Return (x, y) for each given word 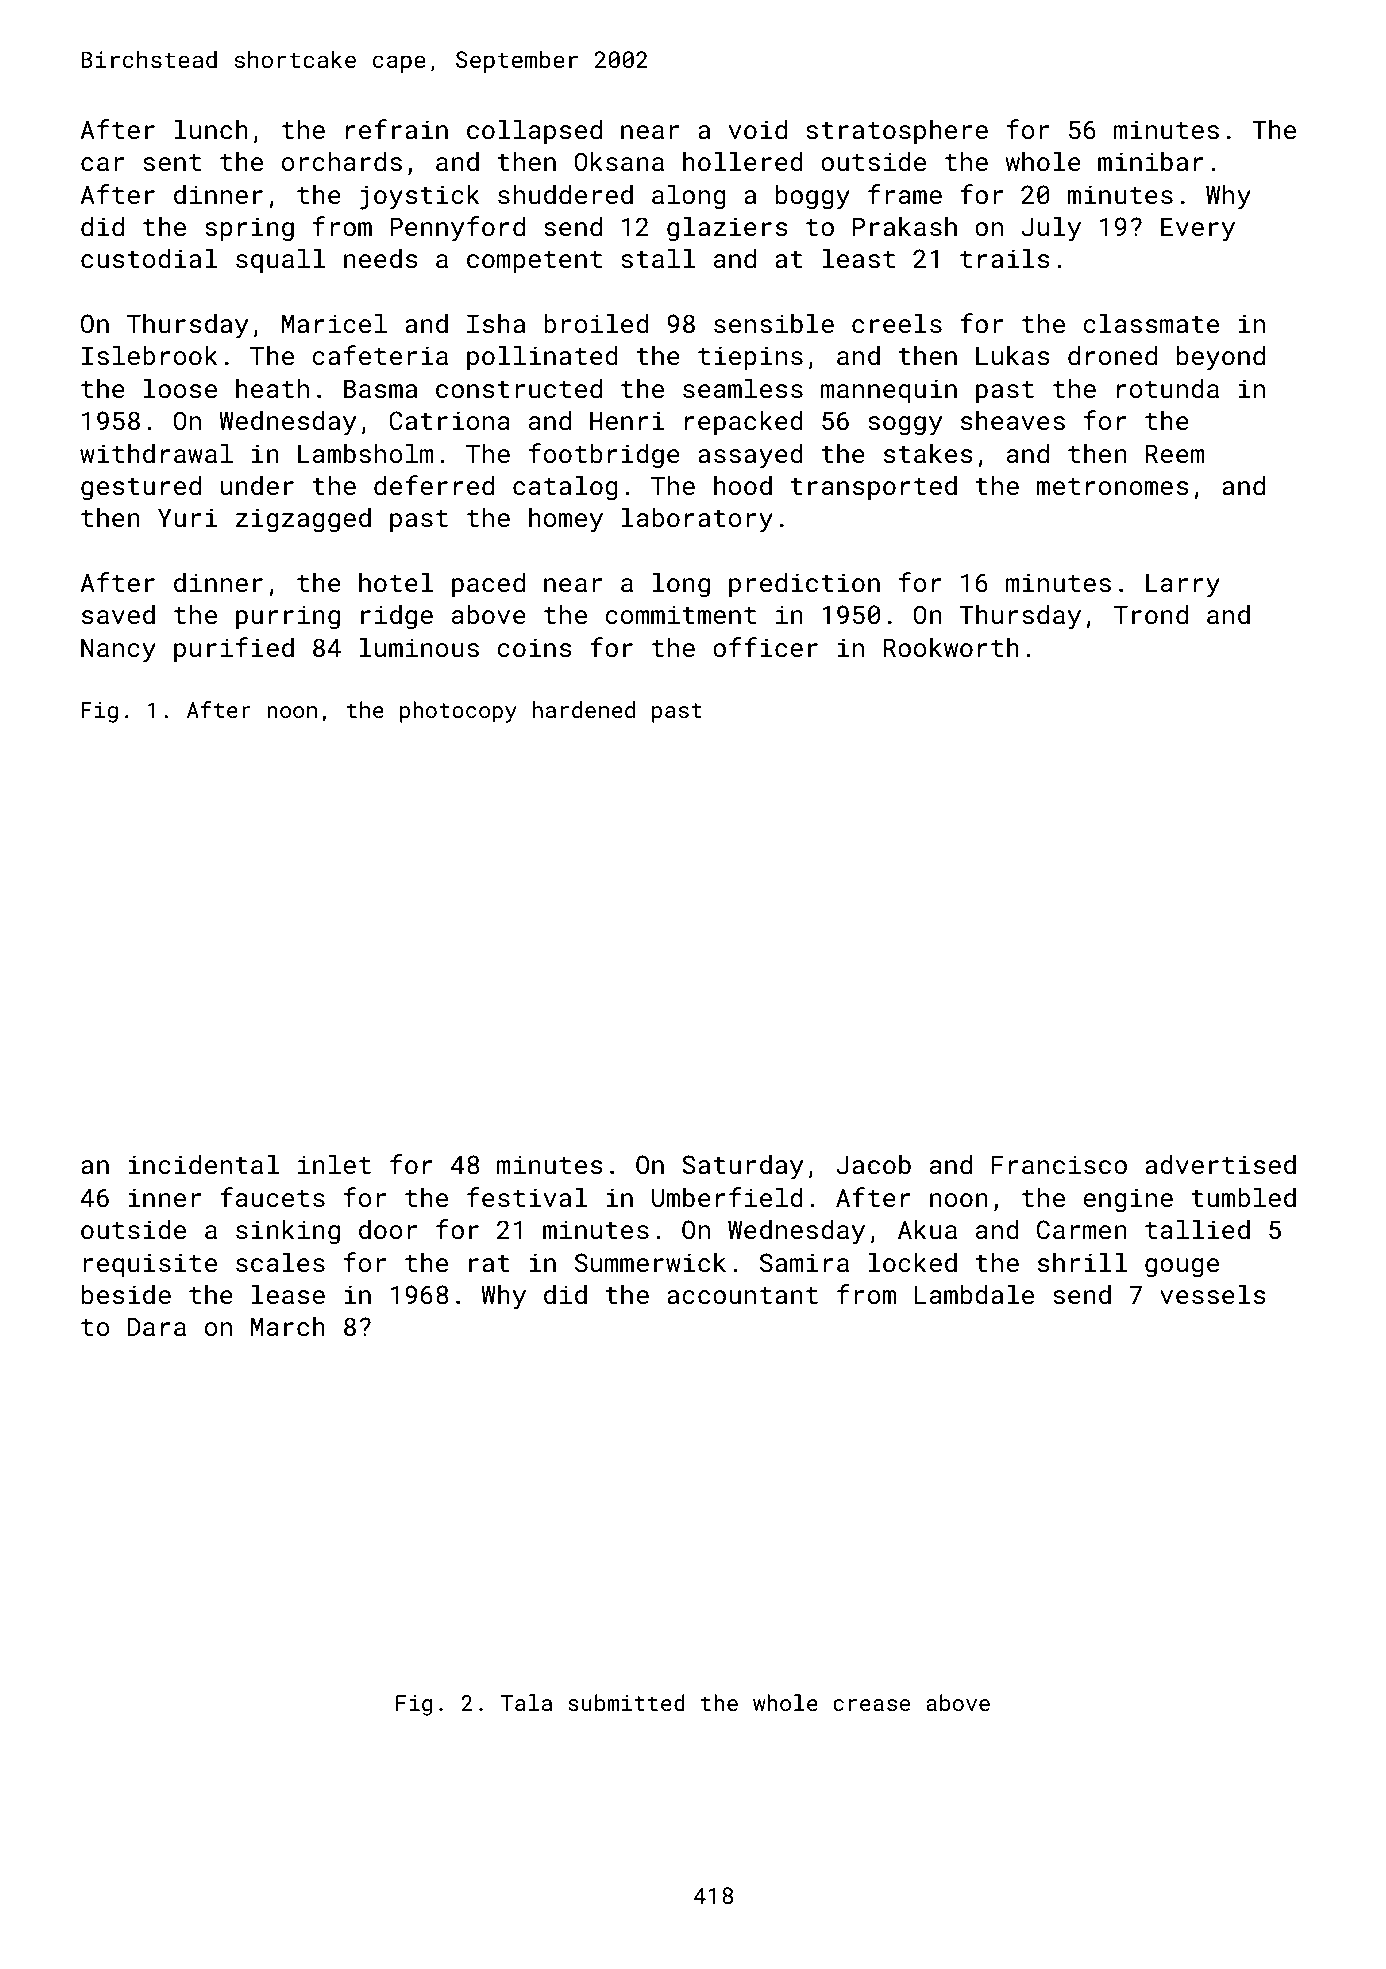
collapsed (534, 131)
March (288, 1326)
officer (765, 647)
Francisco (1059, 1165)
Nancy (118, 650)
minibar (1151, 161)
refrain (397, 129)
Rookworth (951, 647)
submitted (626, 1702)
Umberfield (727, 1197)
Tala (526, 1702)
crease (871, 1705)
